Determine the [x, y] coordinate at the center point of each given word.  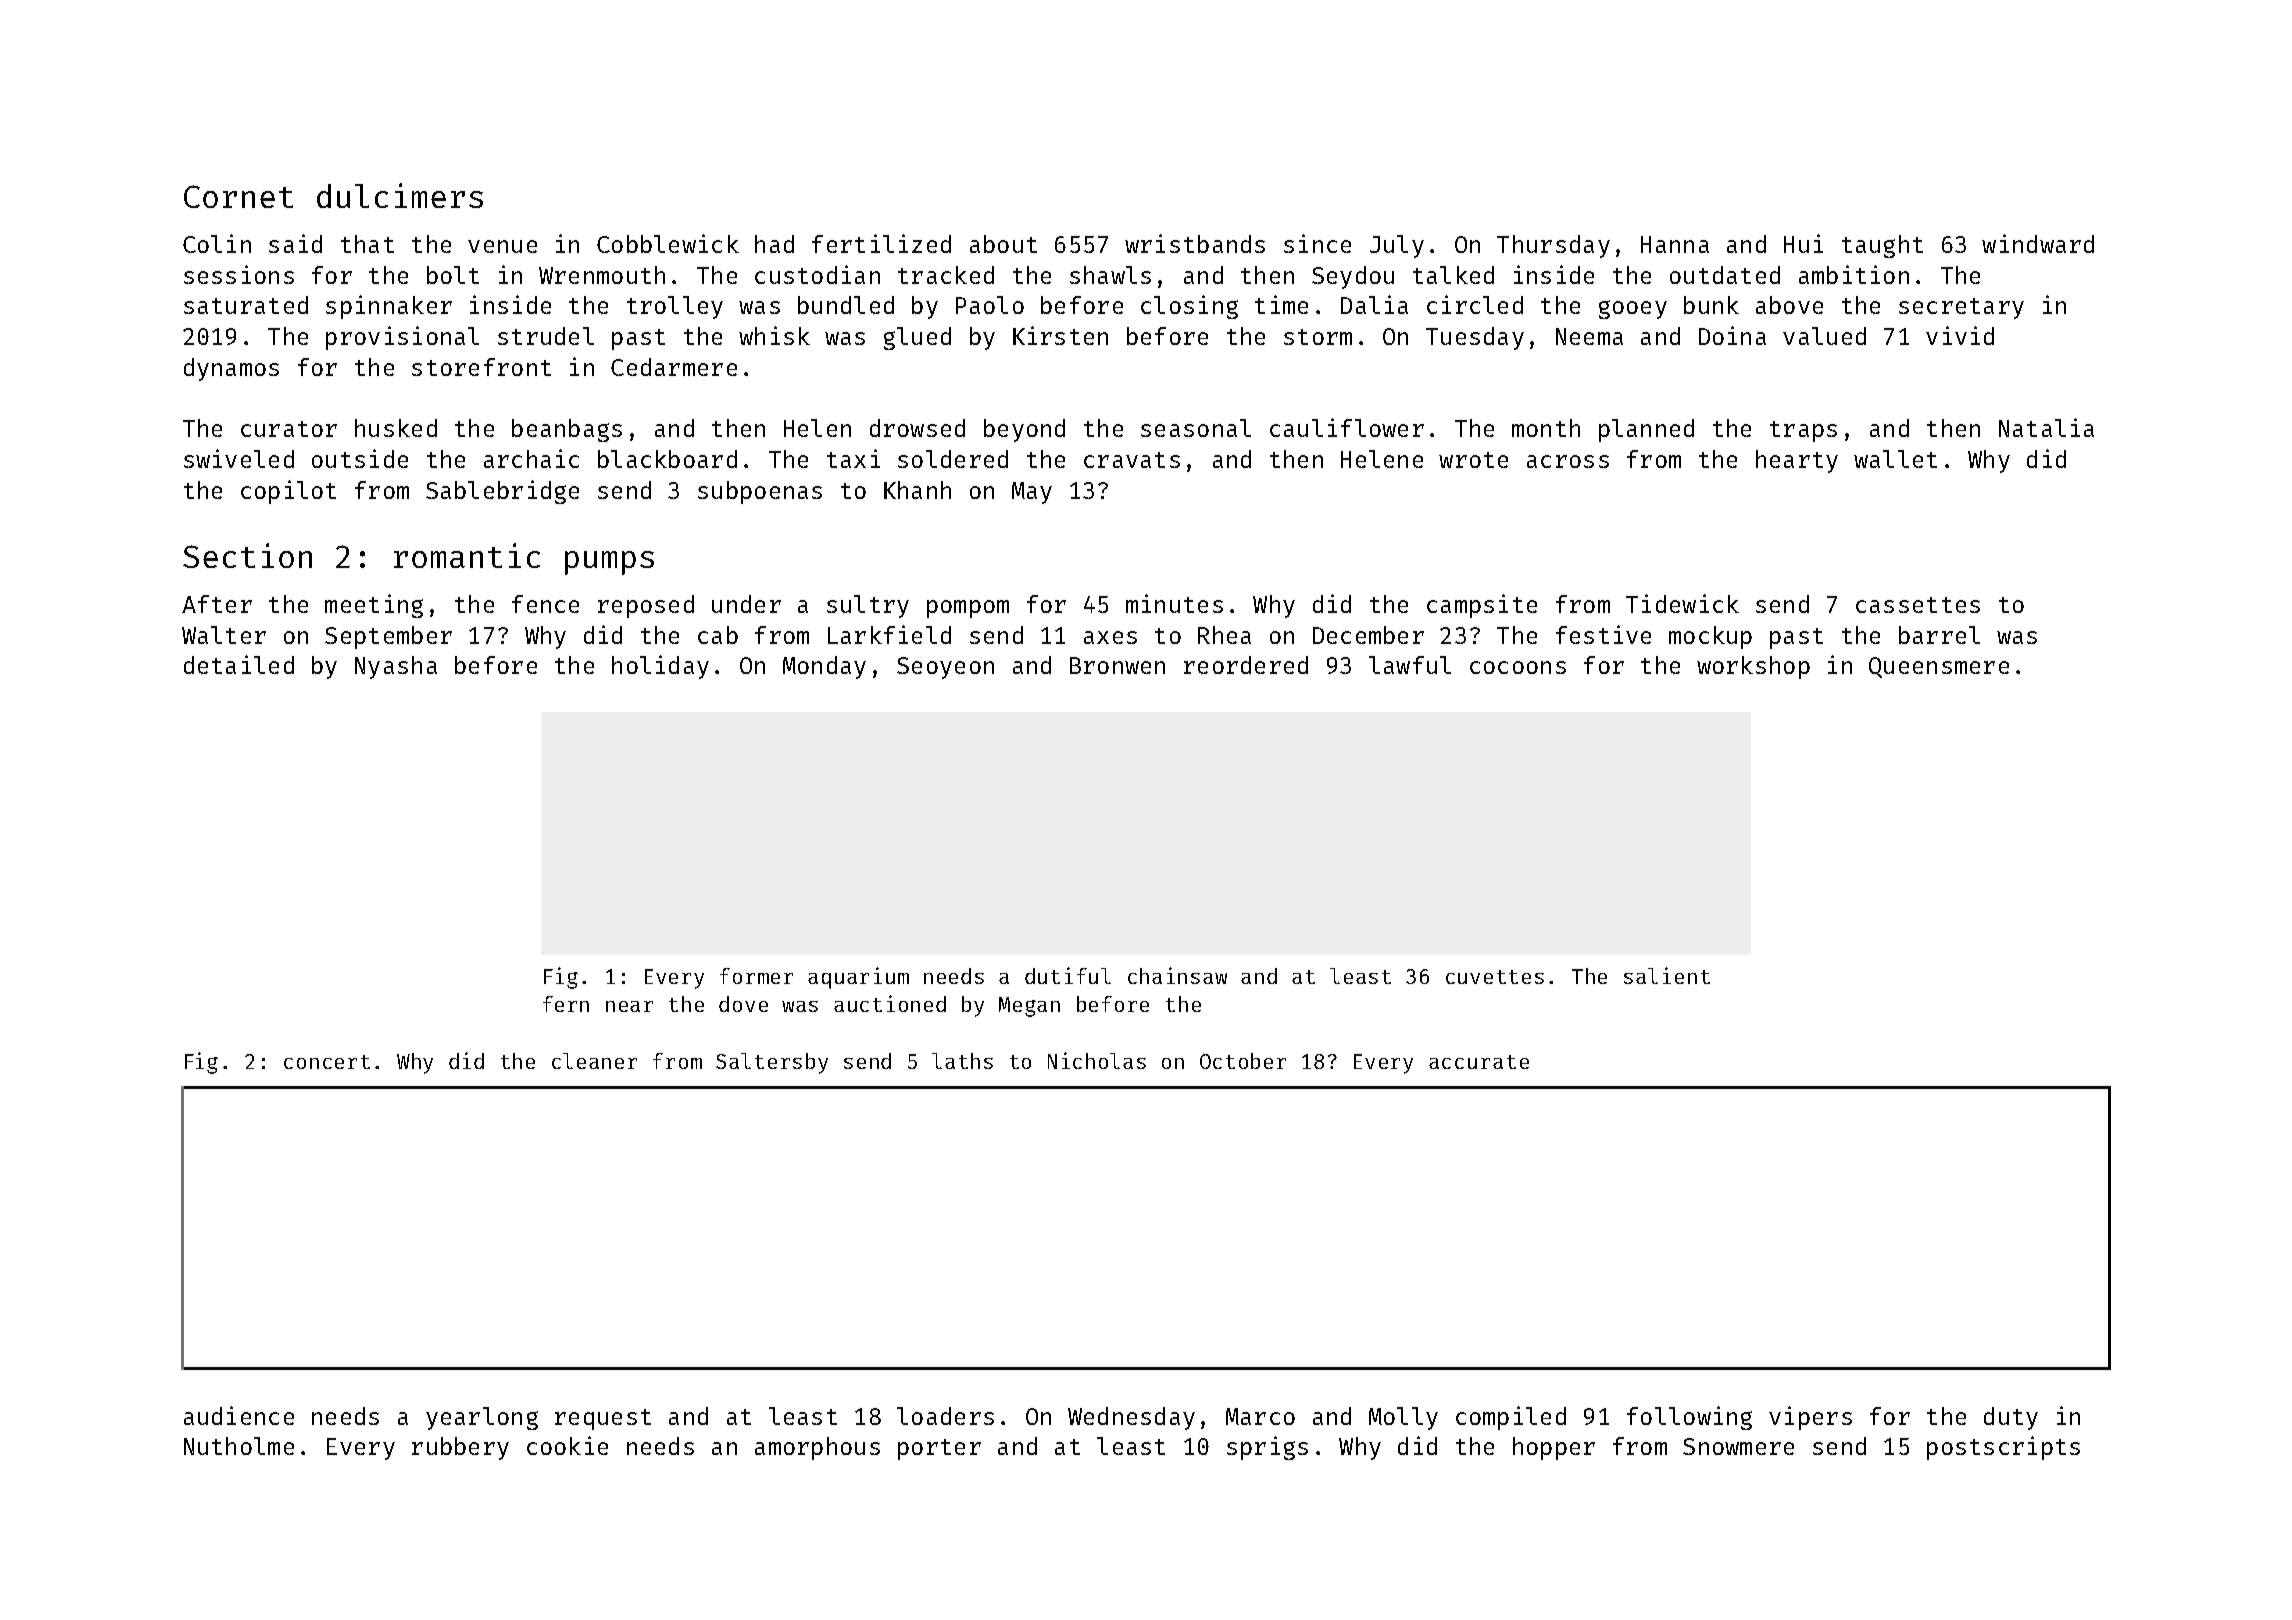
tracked [946, 275]
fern [566, 1004]
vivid [1960, 335]
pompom [968, 609]
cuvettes [1495, 977]
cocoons [1518, 667]
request [603, 1419]
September [388, 637]
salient [1667, 975]
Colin [217, 243]
